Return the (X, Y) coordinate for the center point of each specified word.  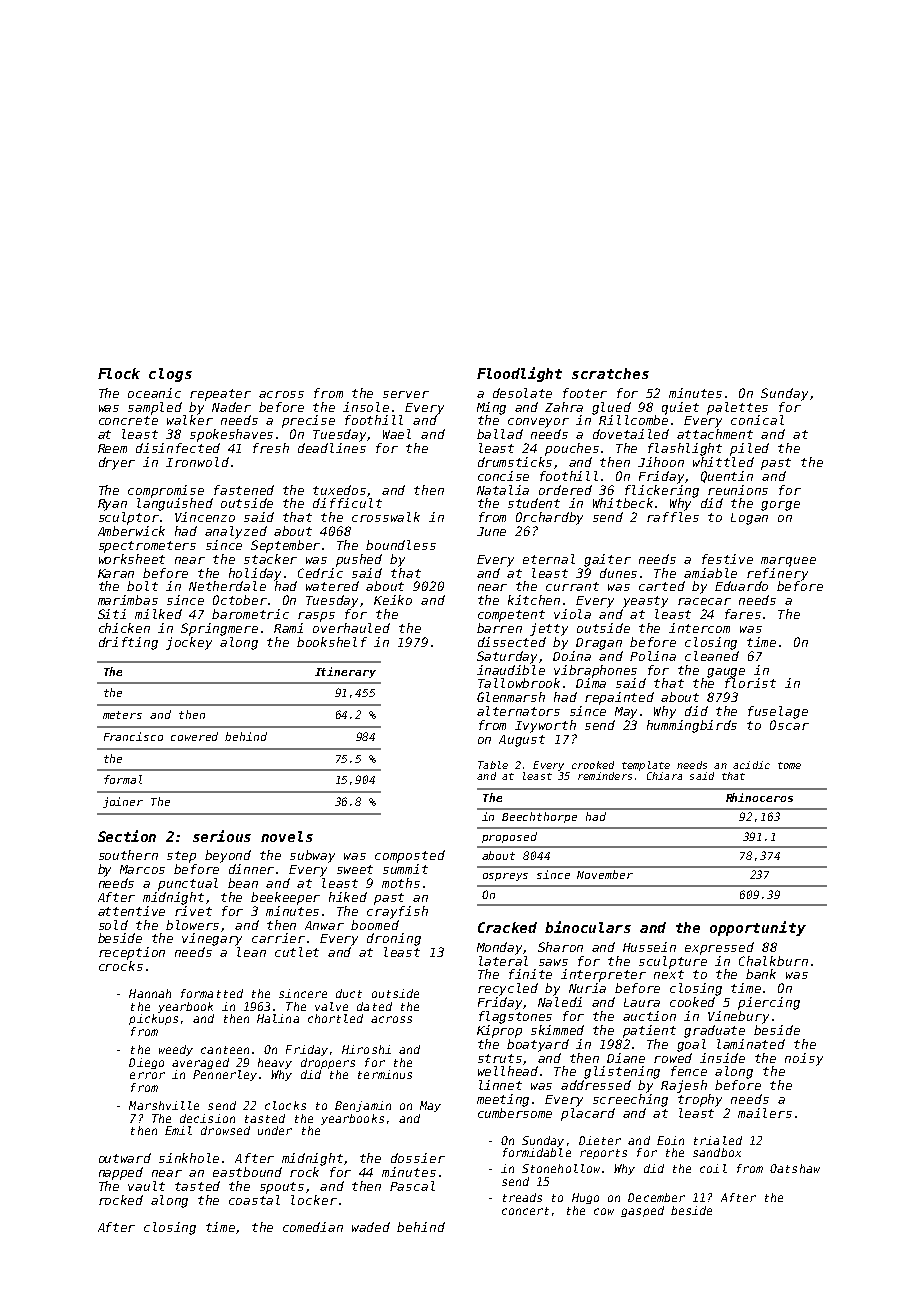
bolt (142, 586)
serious (222, 836)
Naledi (560, 1002)
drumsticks (515, 462)
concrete (128, 420)
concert (525, 1211)
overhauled (351, 628)
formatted (212, 993)
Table (493, 765)
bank (761, 974)
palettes (737, 408)
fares (743, 614)
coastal (254, 1200)
